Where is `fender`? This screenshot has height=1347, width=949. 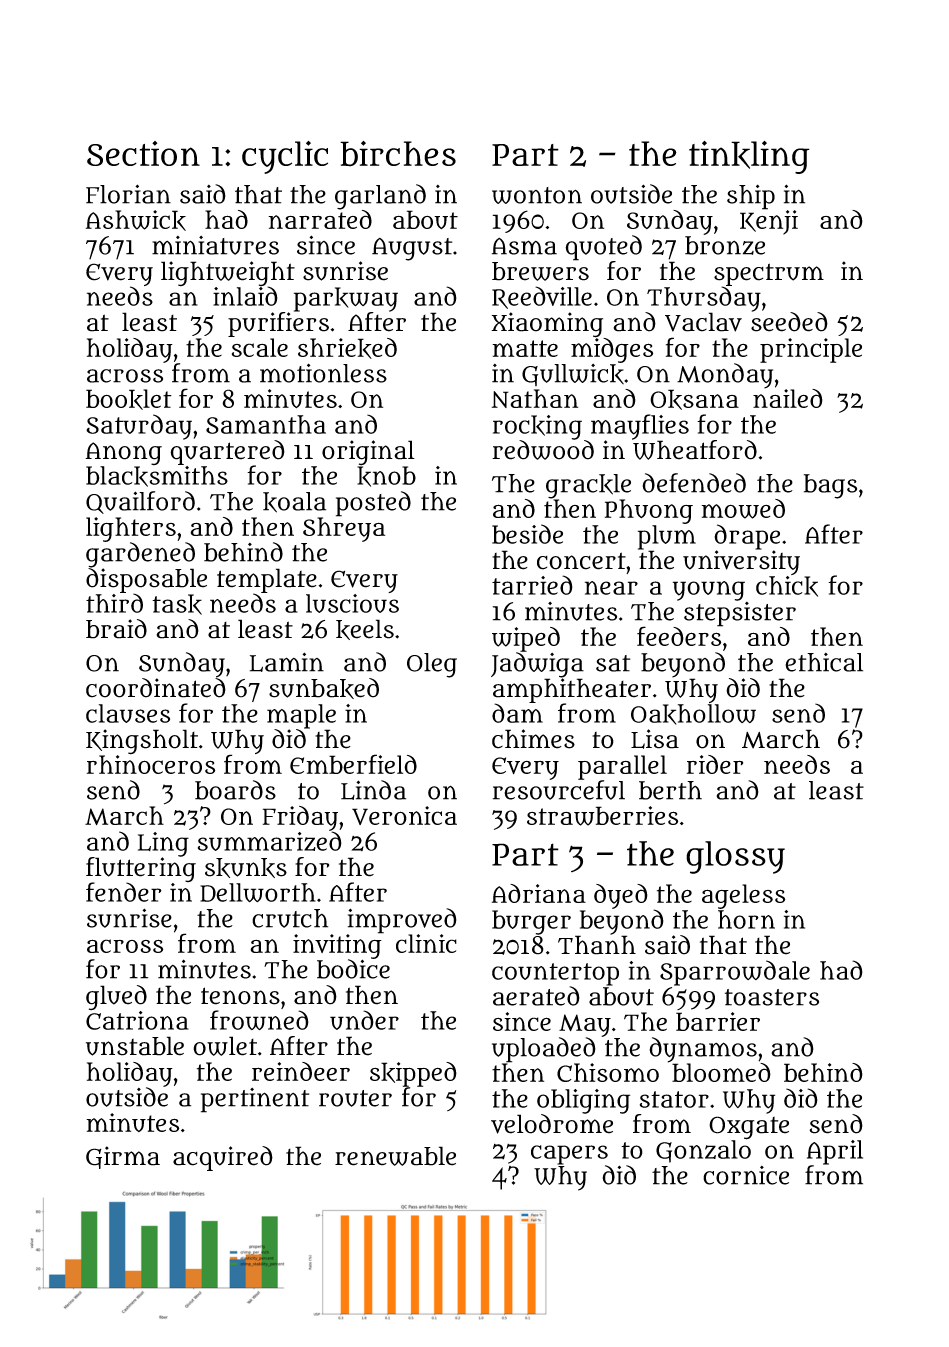 fender is located at coordinates (124, 892).
